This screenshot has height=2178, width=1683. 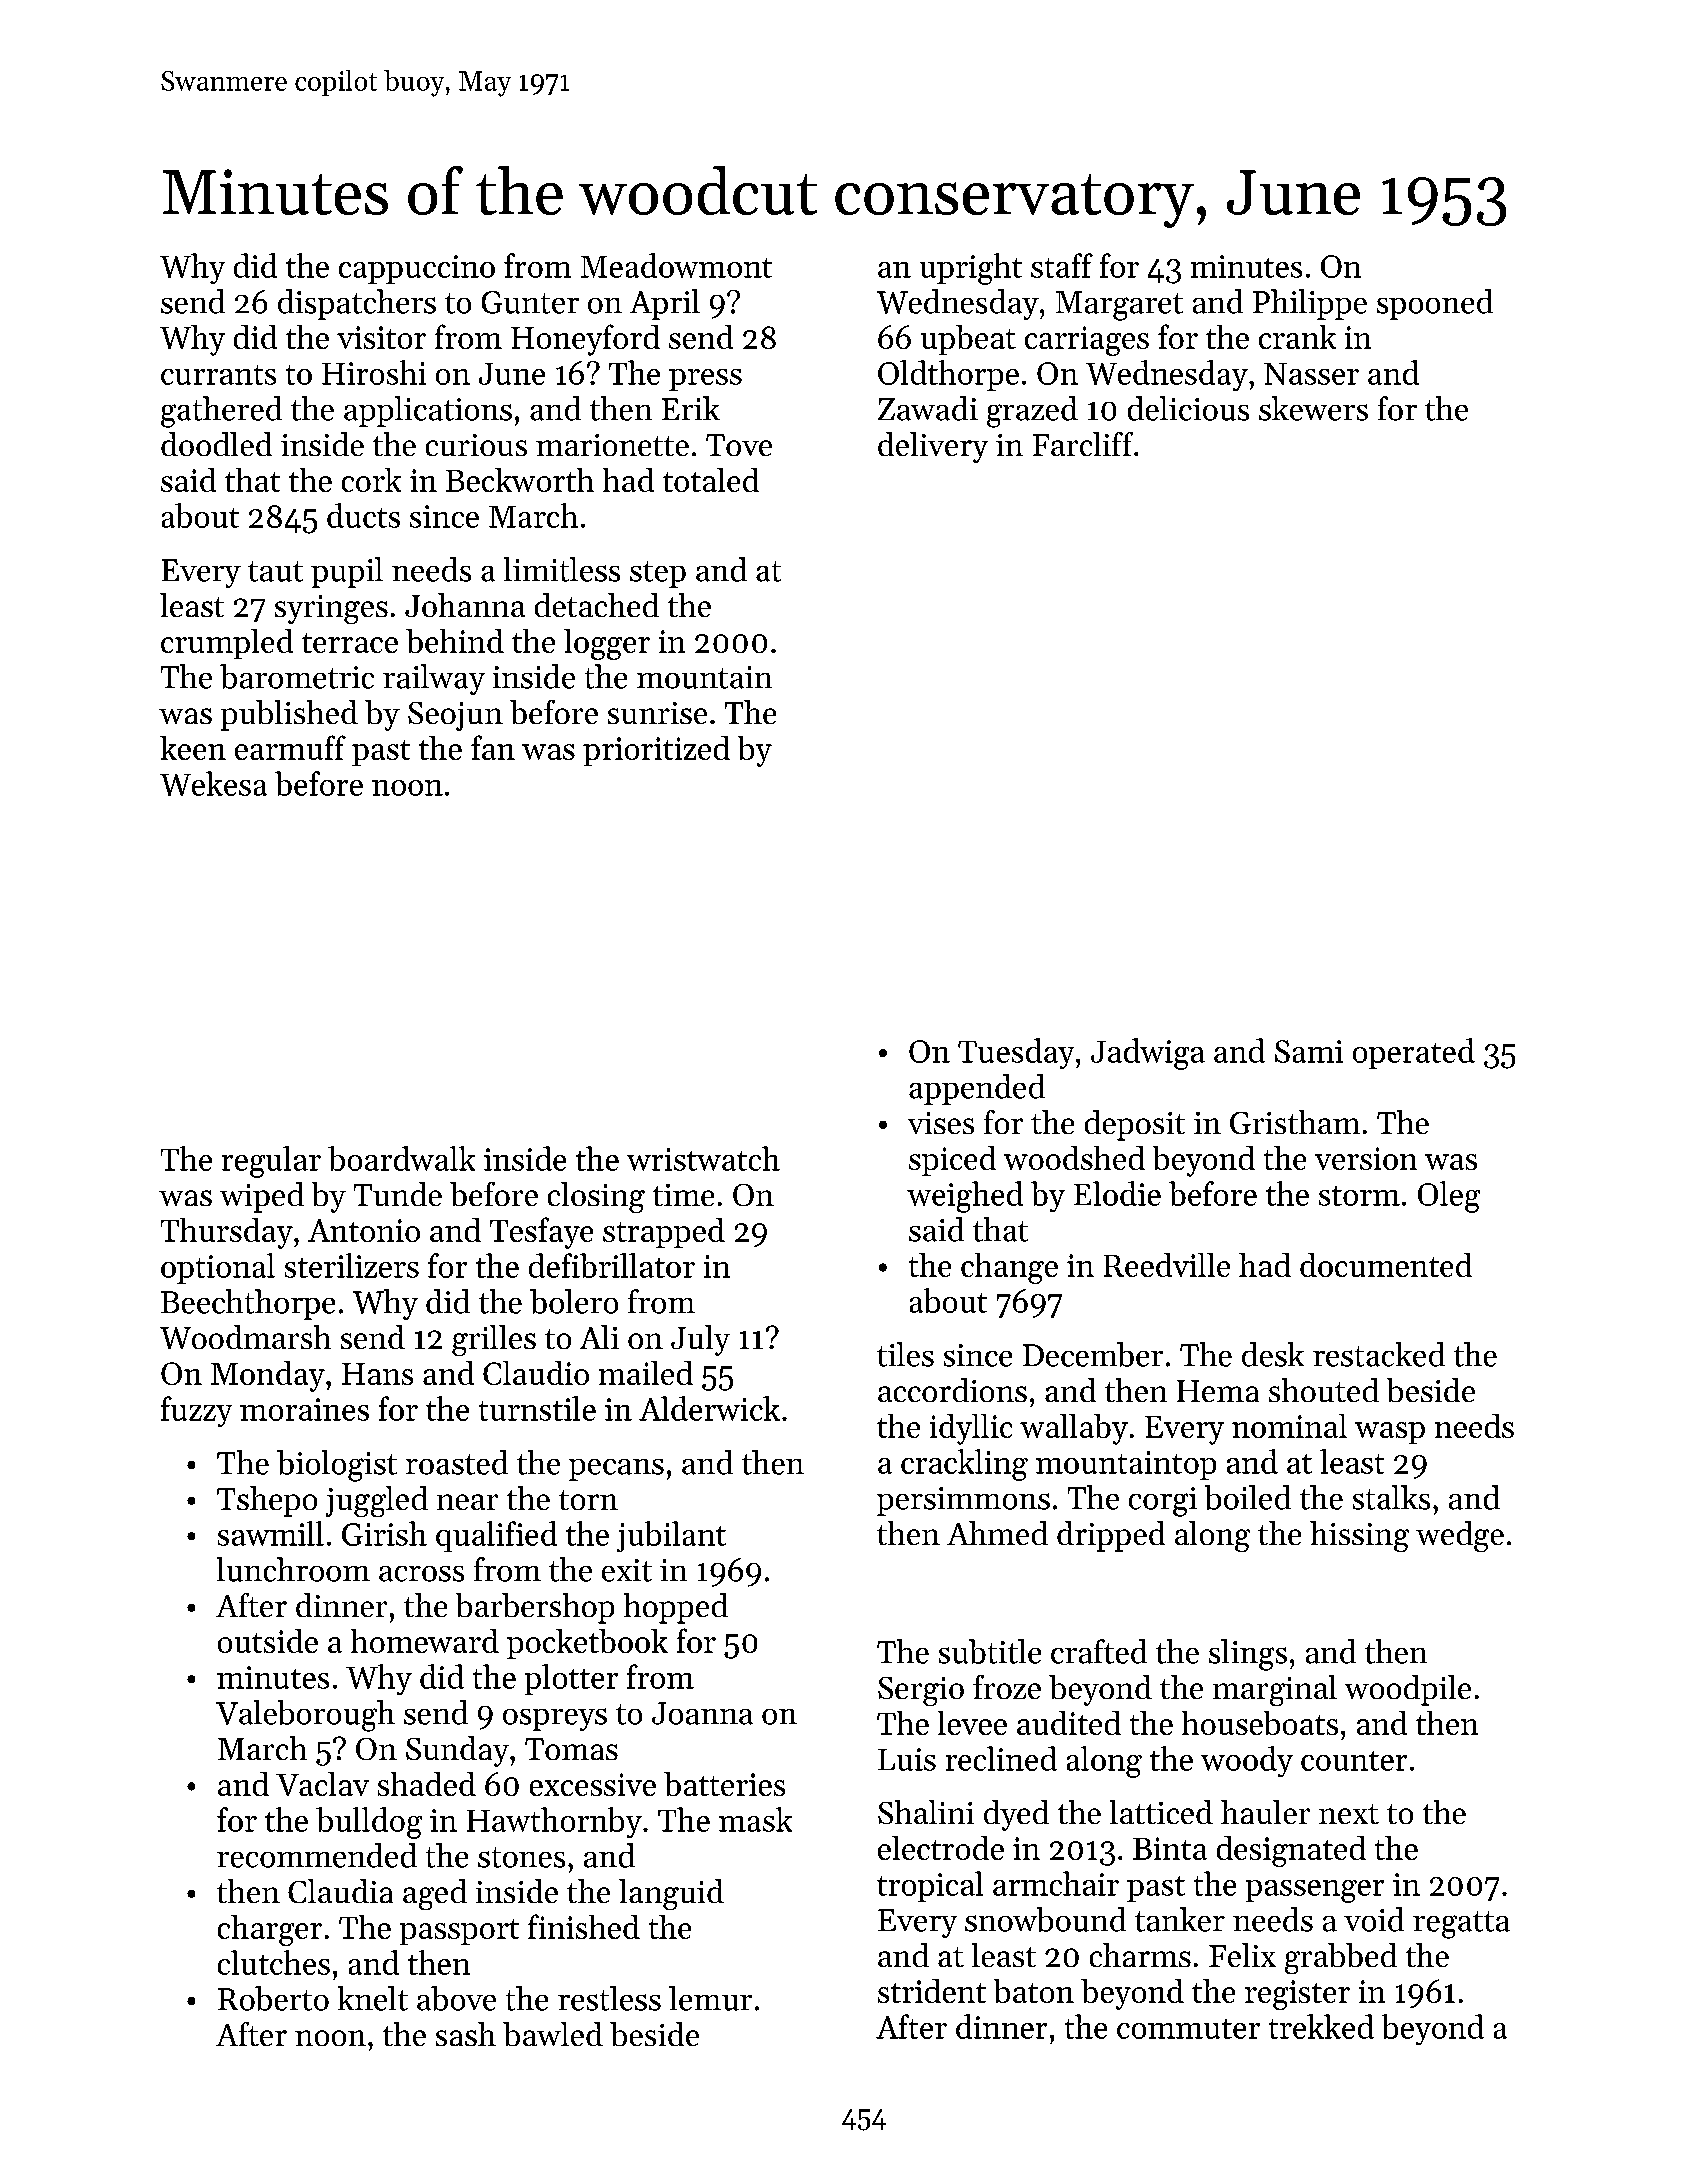 What do you see at coordinates (1188, 408) in the screenshot?
I see `delicious` at bounding box center [1188, 408].
